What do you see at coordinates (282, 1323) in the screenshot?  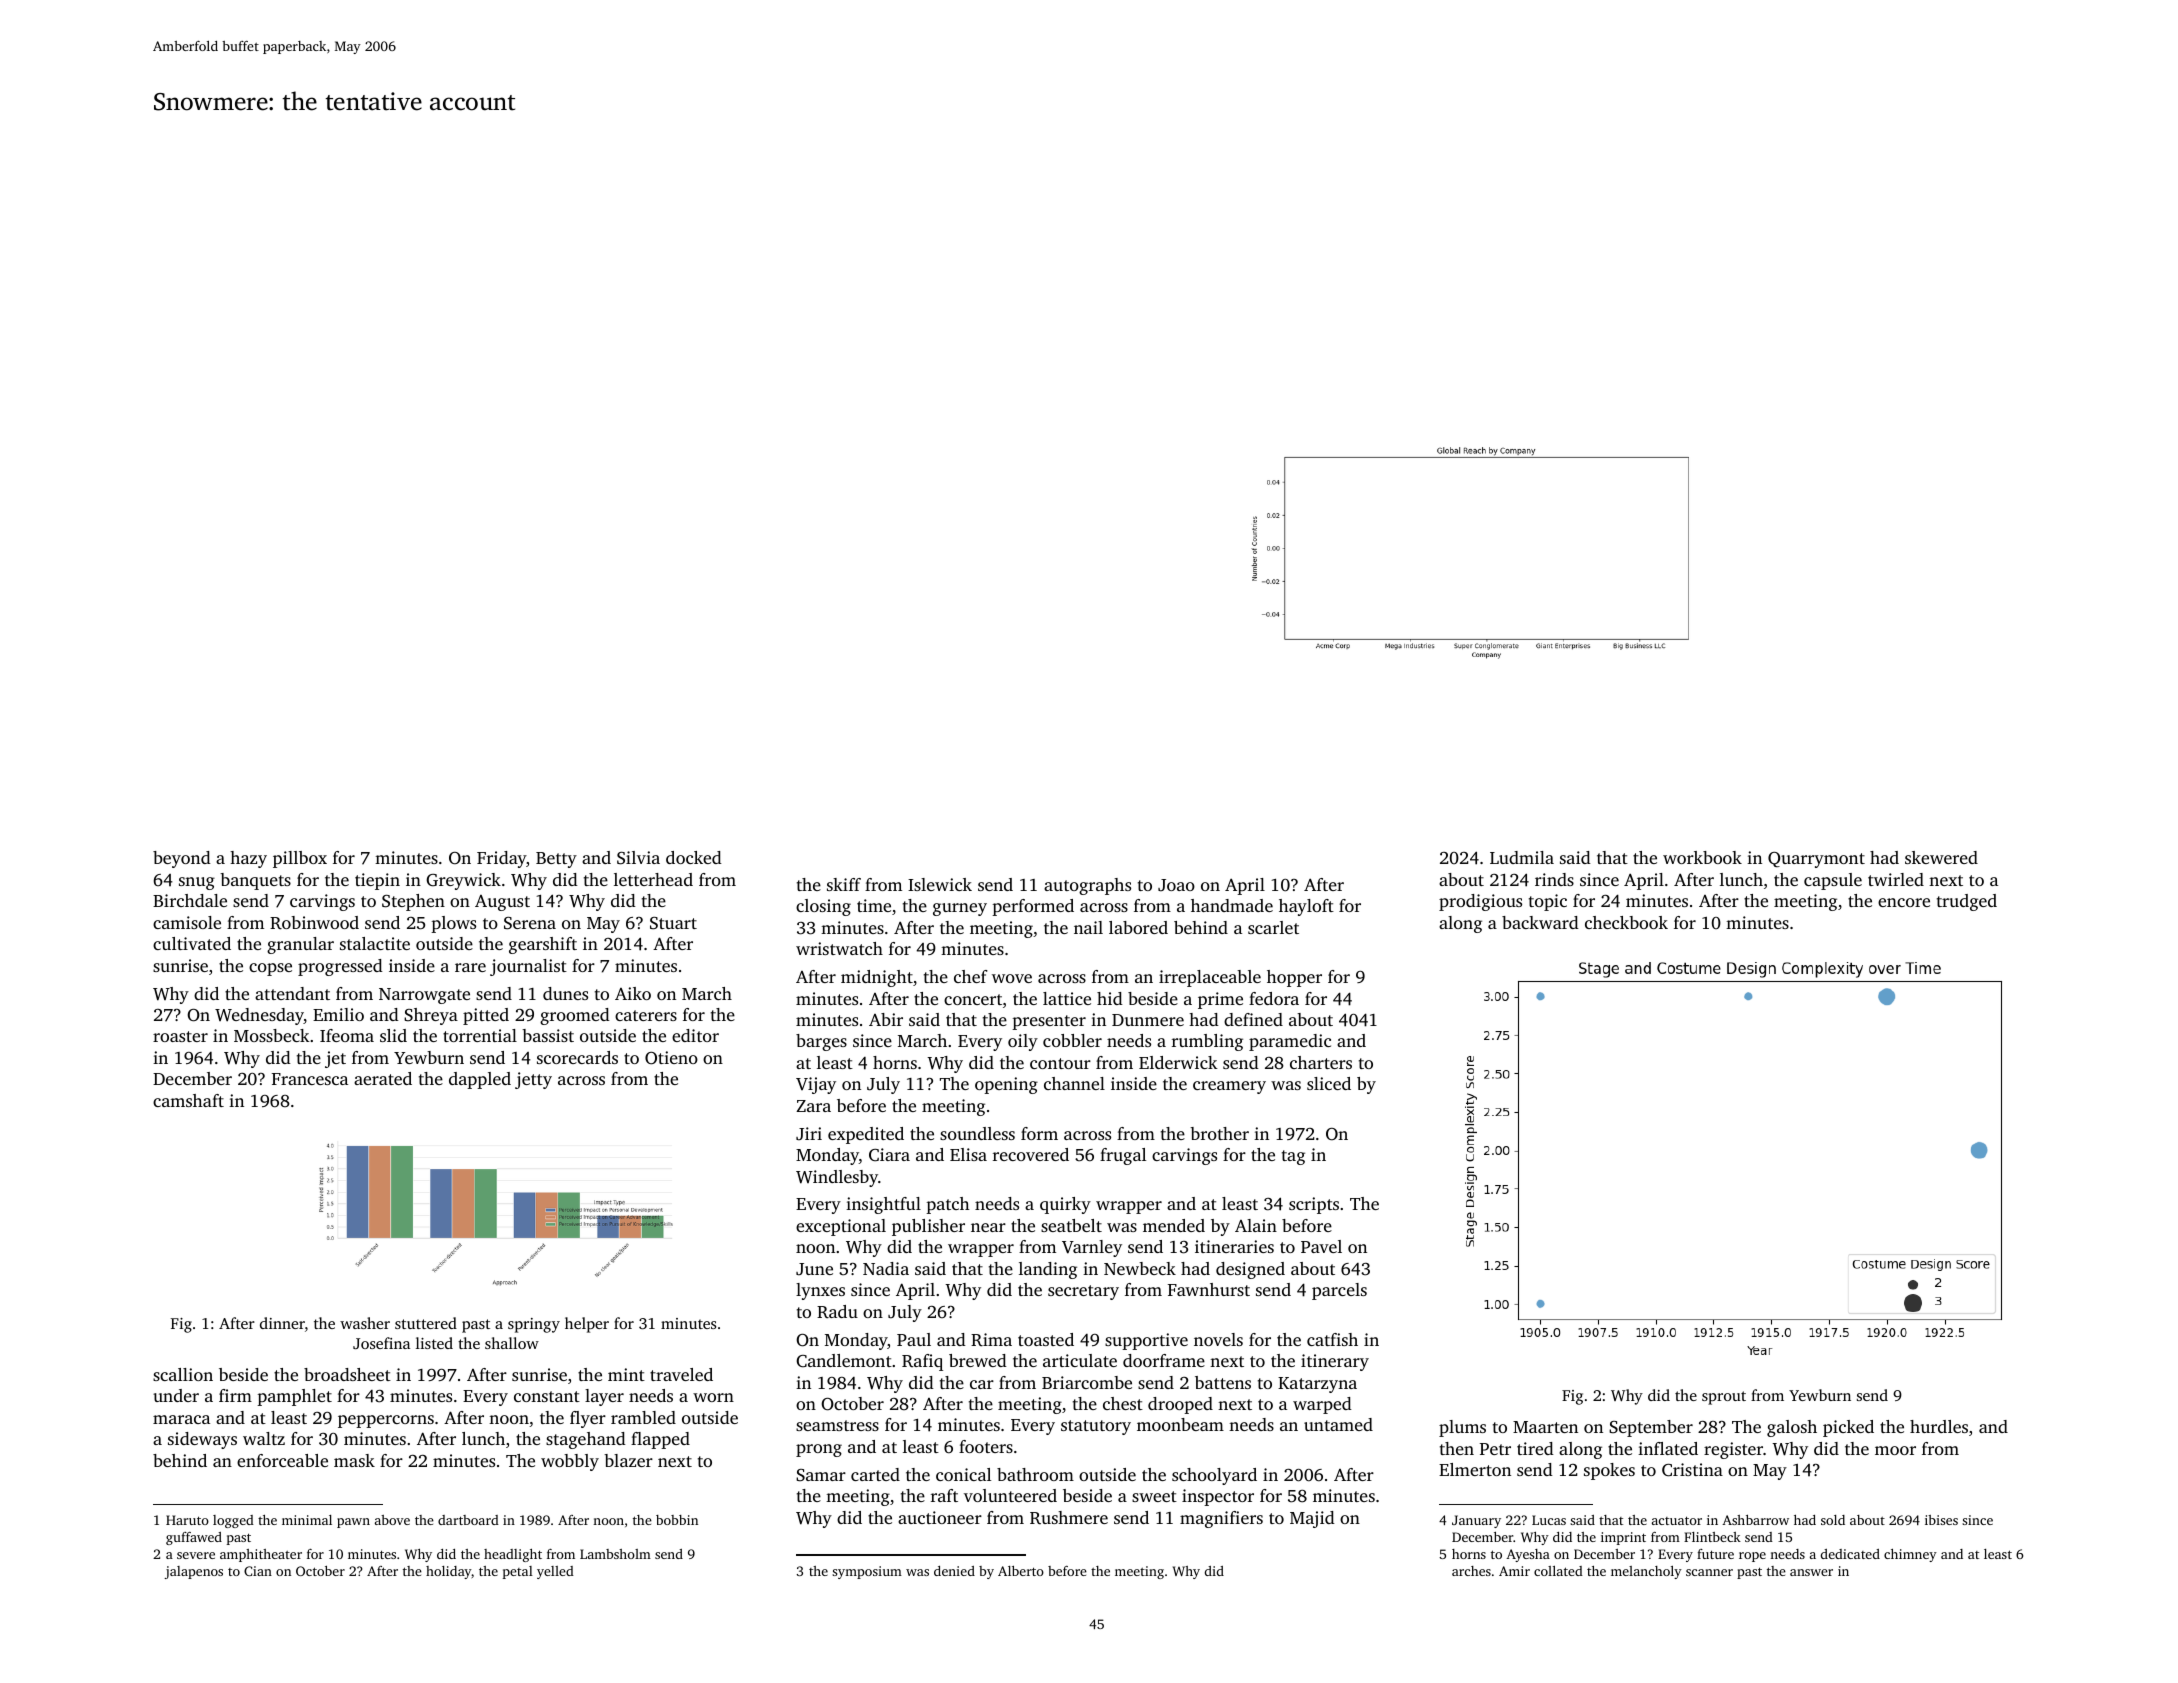 I see `dinner` at bounding box center [282, 1323].
